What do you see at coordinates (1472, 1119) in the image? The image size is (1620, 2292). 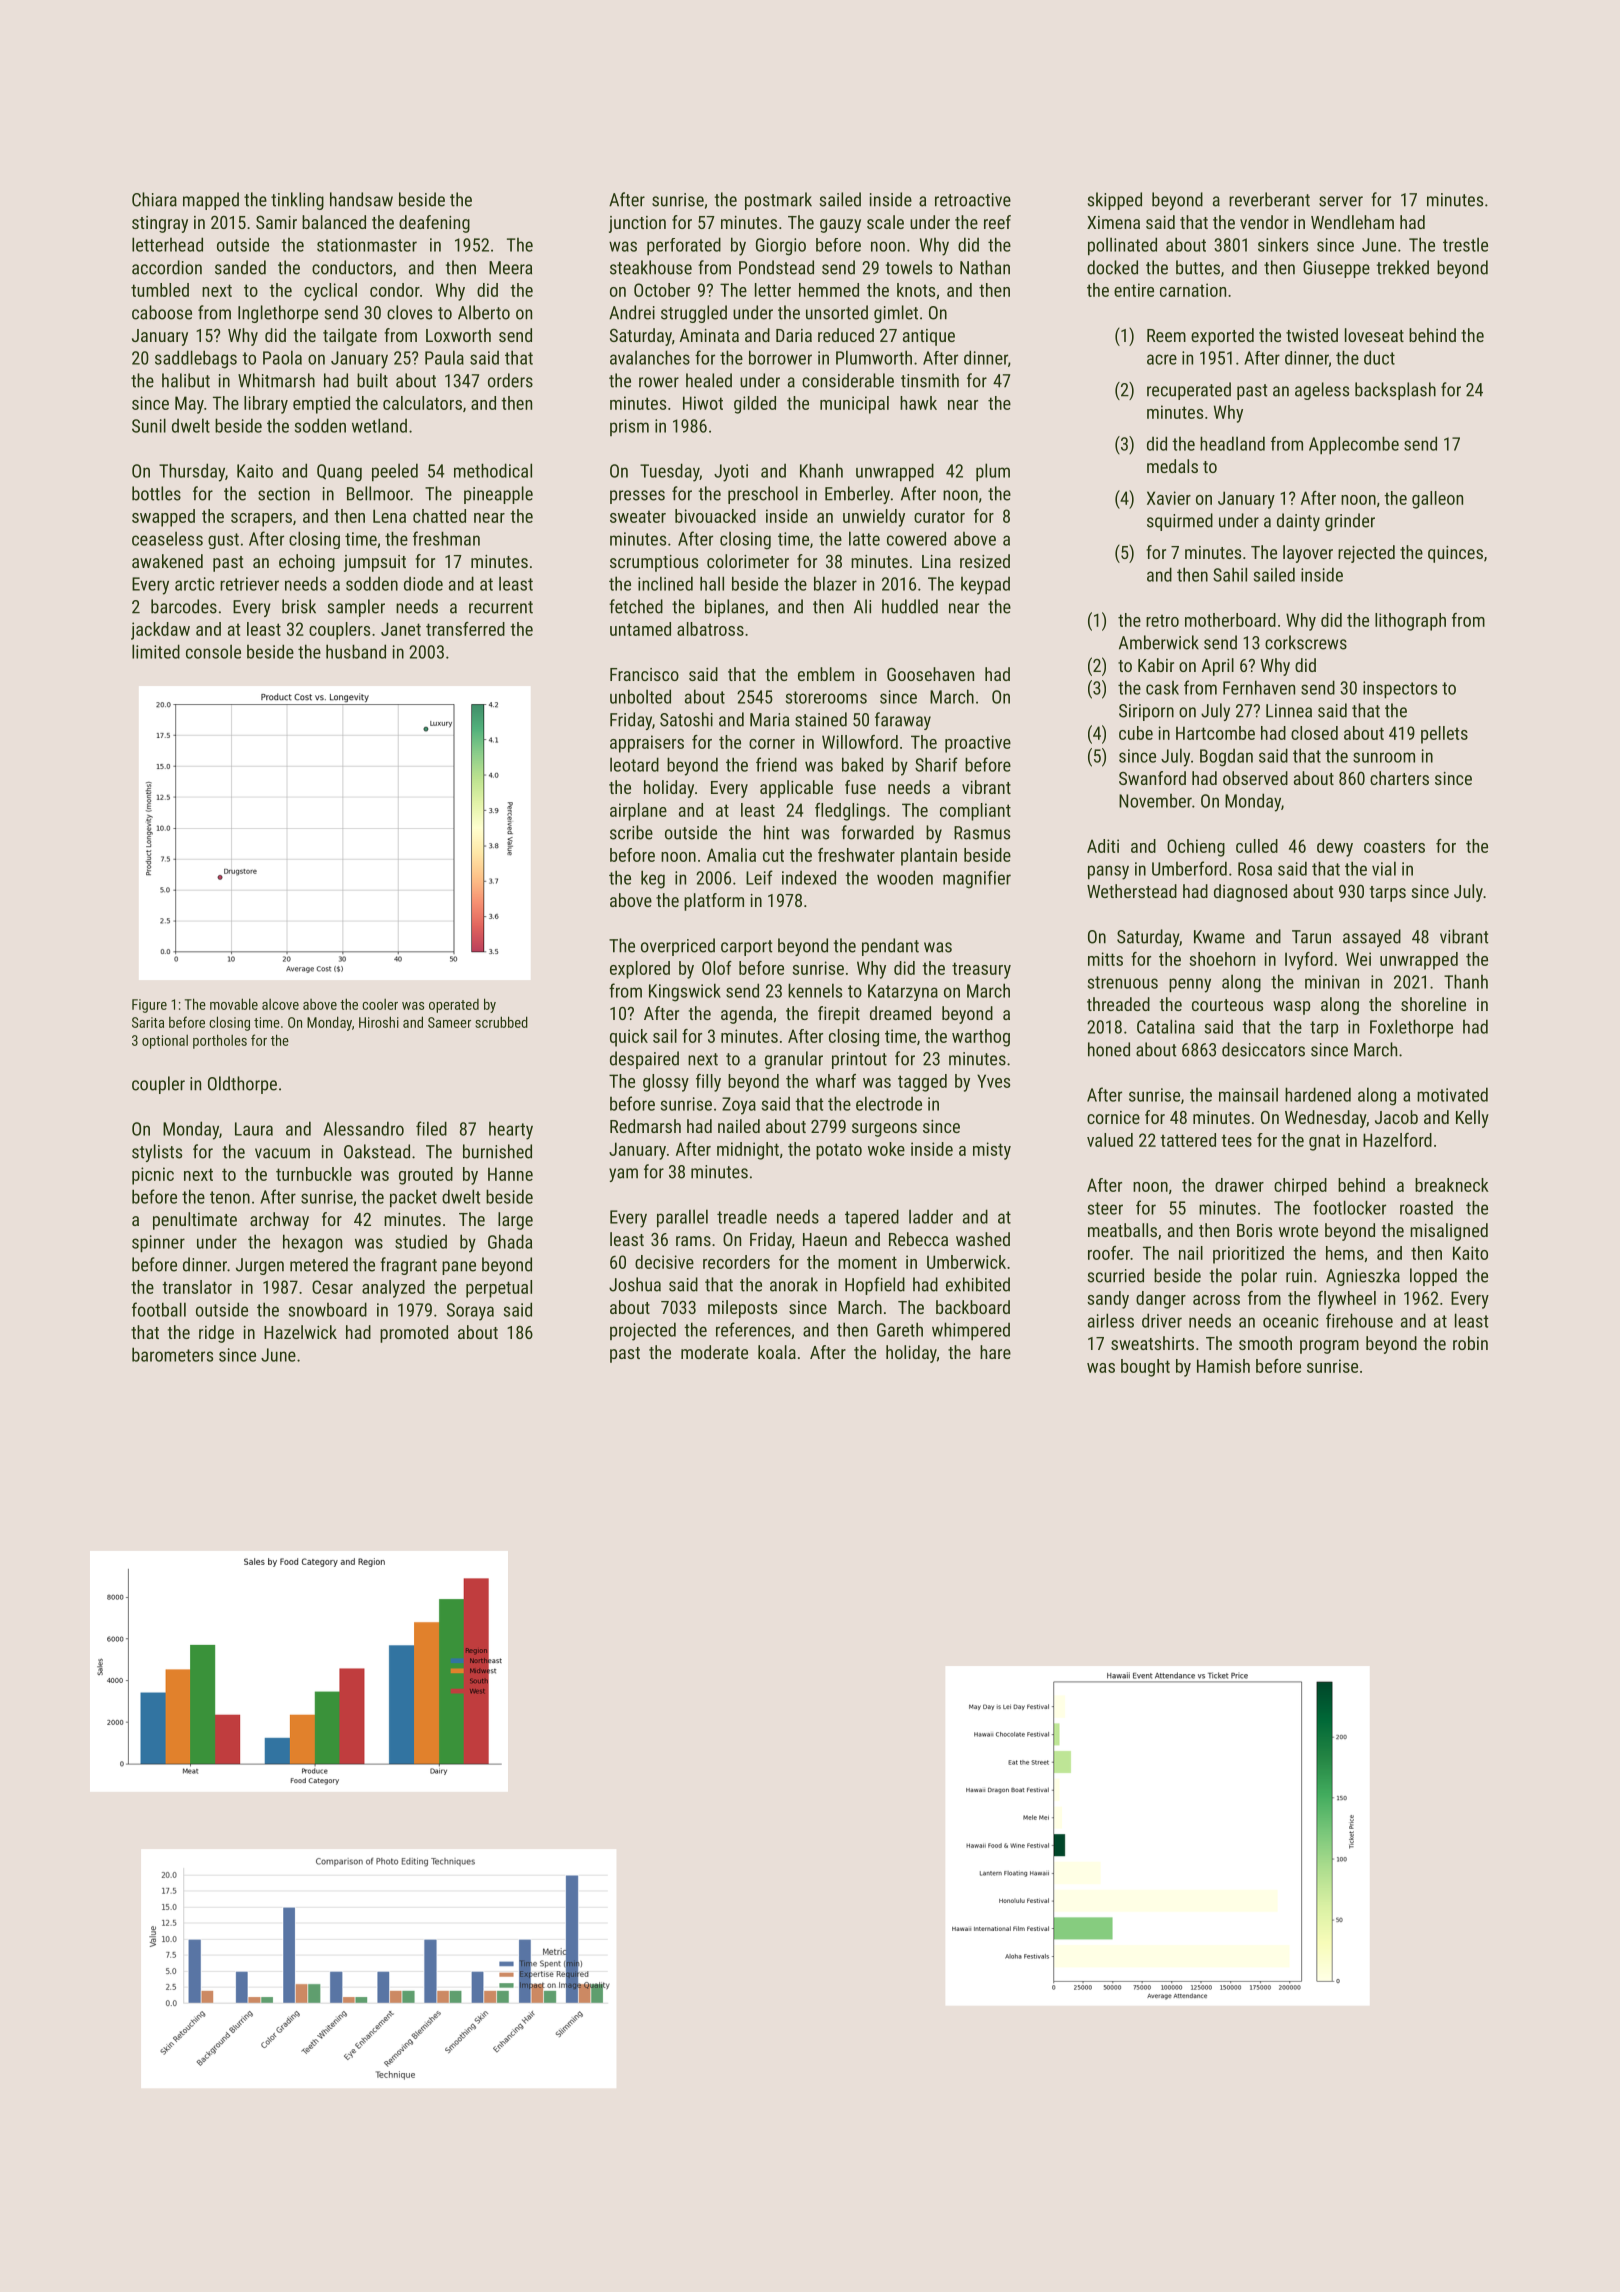 I see `Kelly` at bounding box center [1472, 1119].
